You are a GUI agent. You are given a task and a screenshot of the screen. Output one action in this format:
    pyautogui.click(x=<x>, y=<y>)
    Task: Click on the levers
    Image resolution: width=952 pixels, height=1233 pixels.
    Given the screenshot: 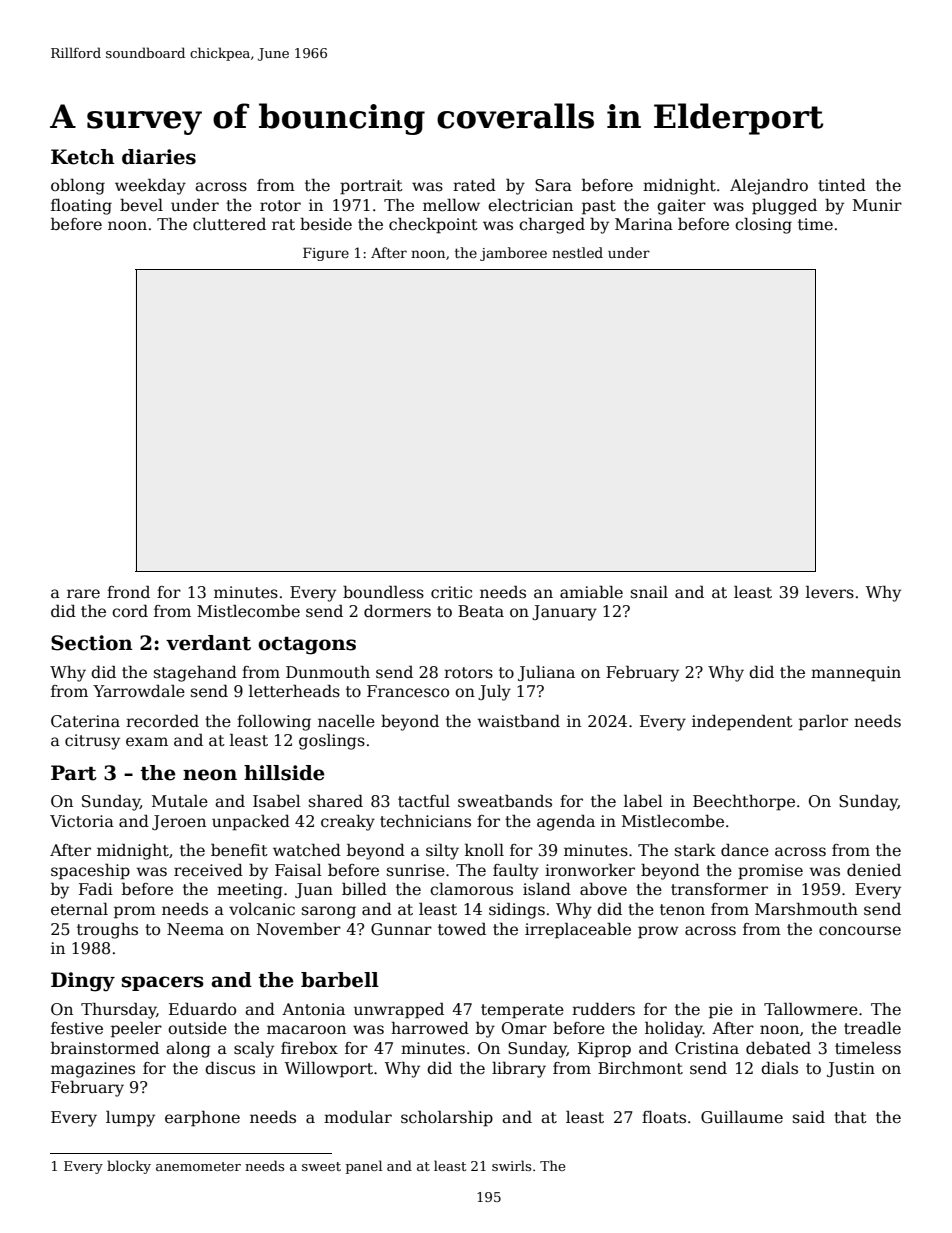 What is the action you would take?
    pyautogui.click(x=830, y=592)
